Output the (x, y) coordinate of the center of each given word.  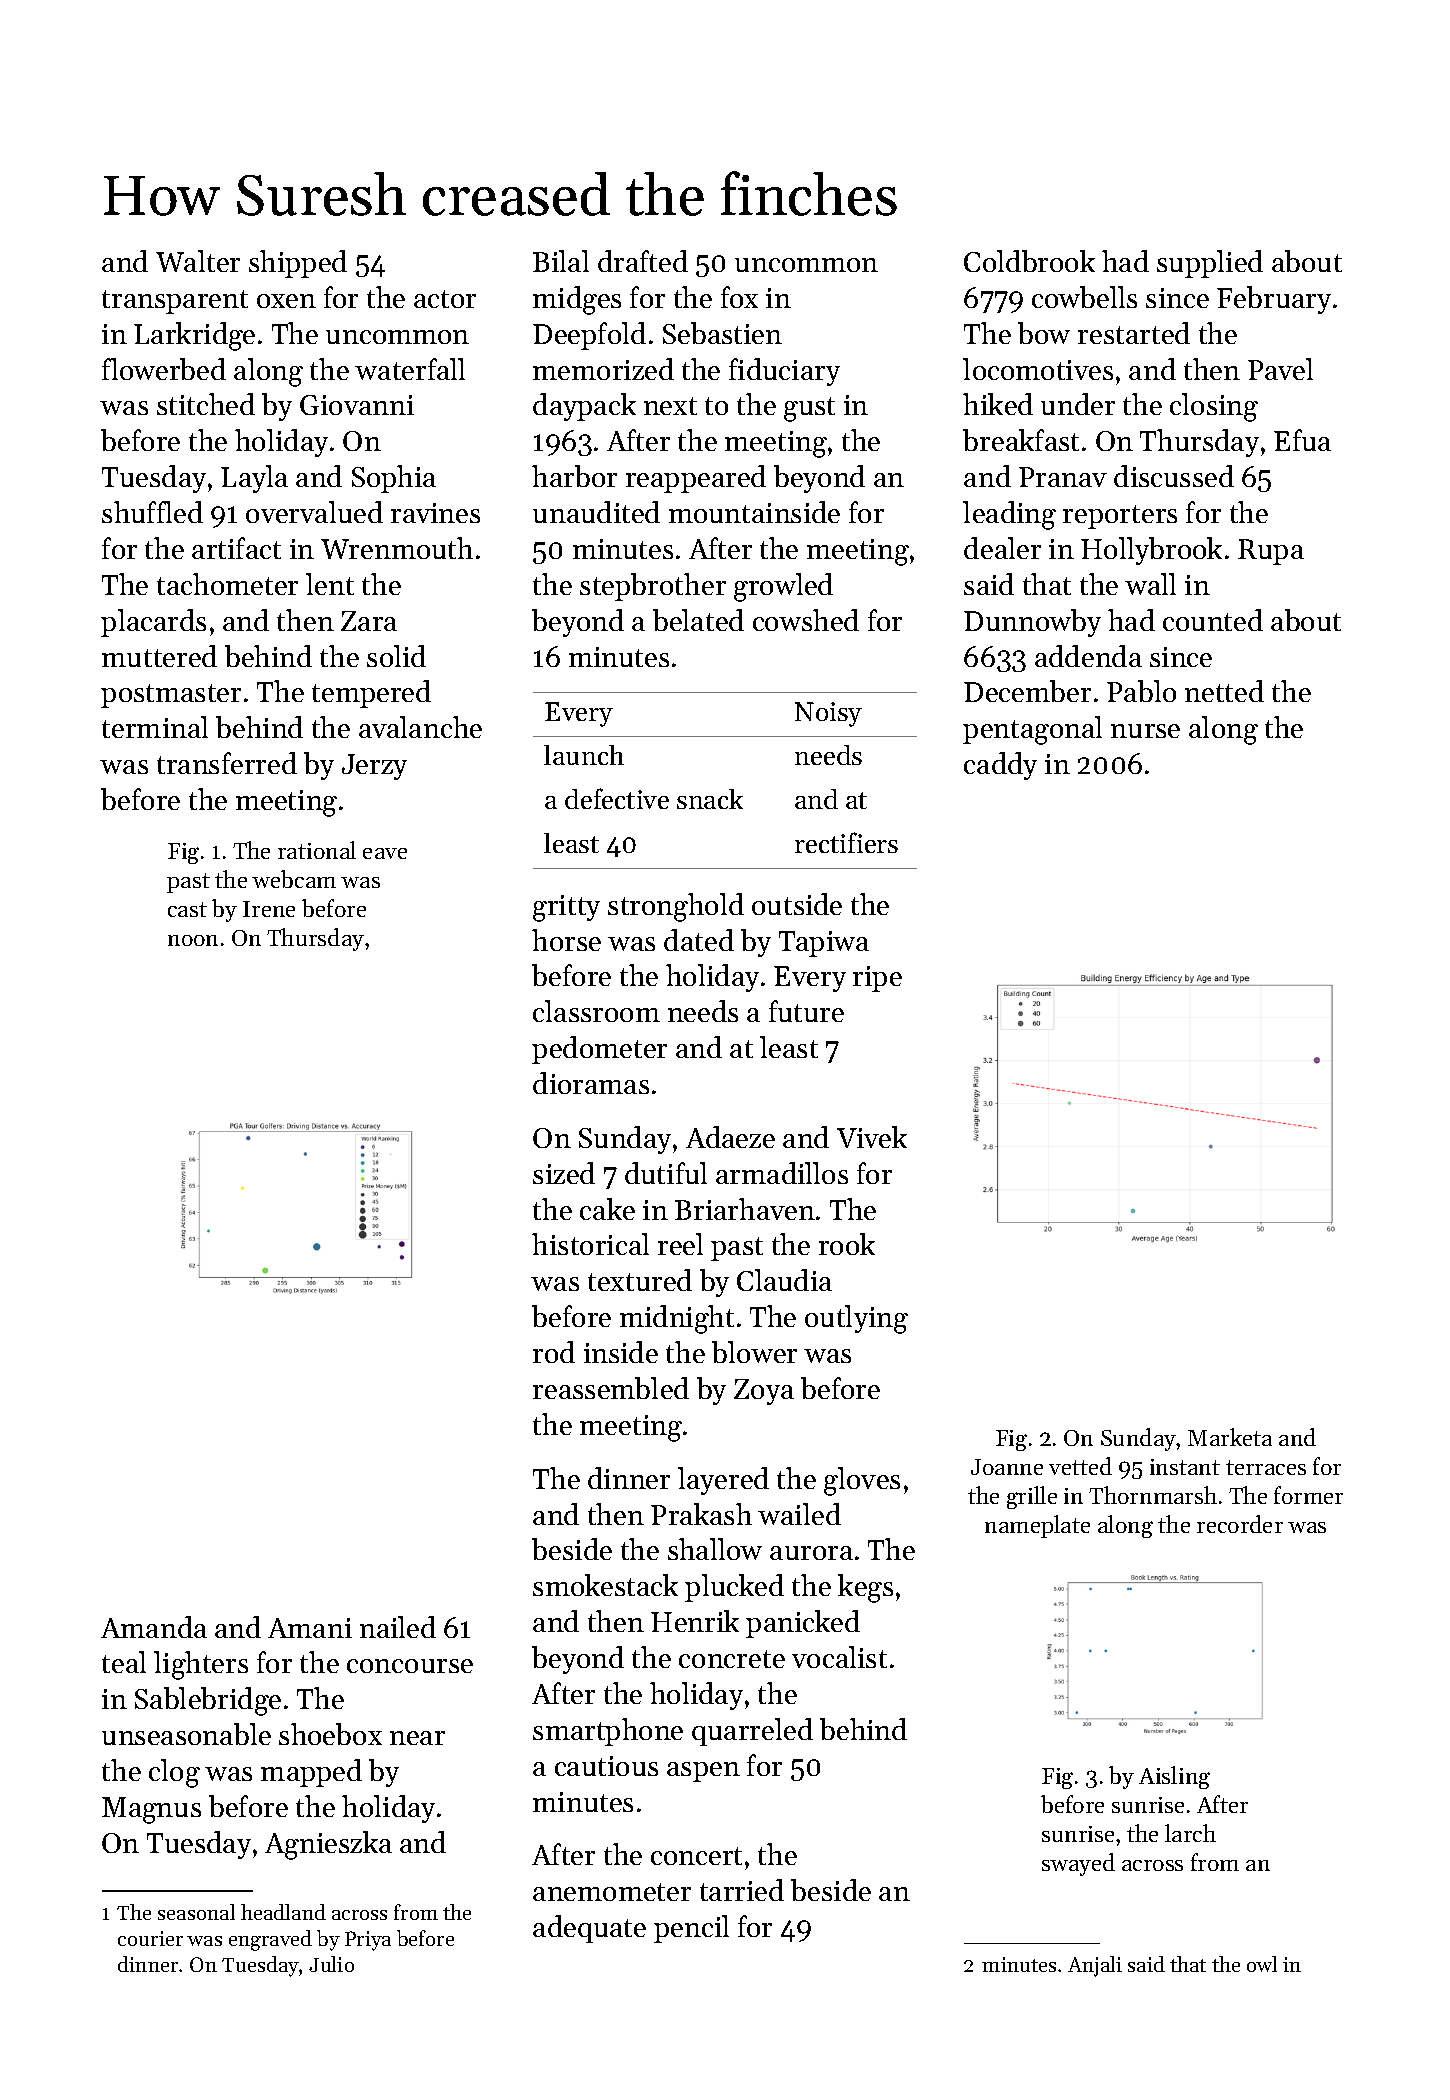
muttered (159, 656)
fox (739, 297)
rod (554, 1352)
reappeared (696, 479)
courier (150, 1938)
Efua (1302, 440)
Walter (198, 261)
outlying (856, 1319)
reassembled (611, 1388)
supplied (1210, 264)
